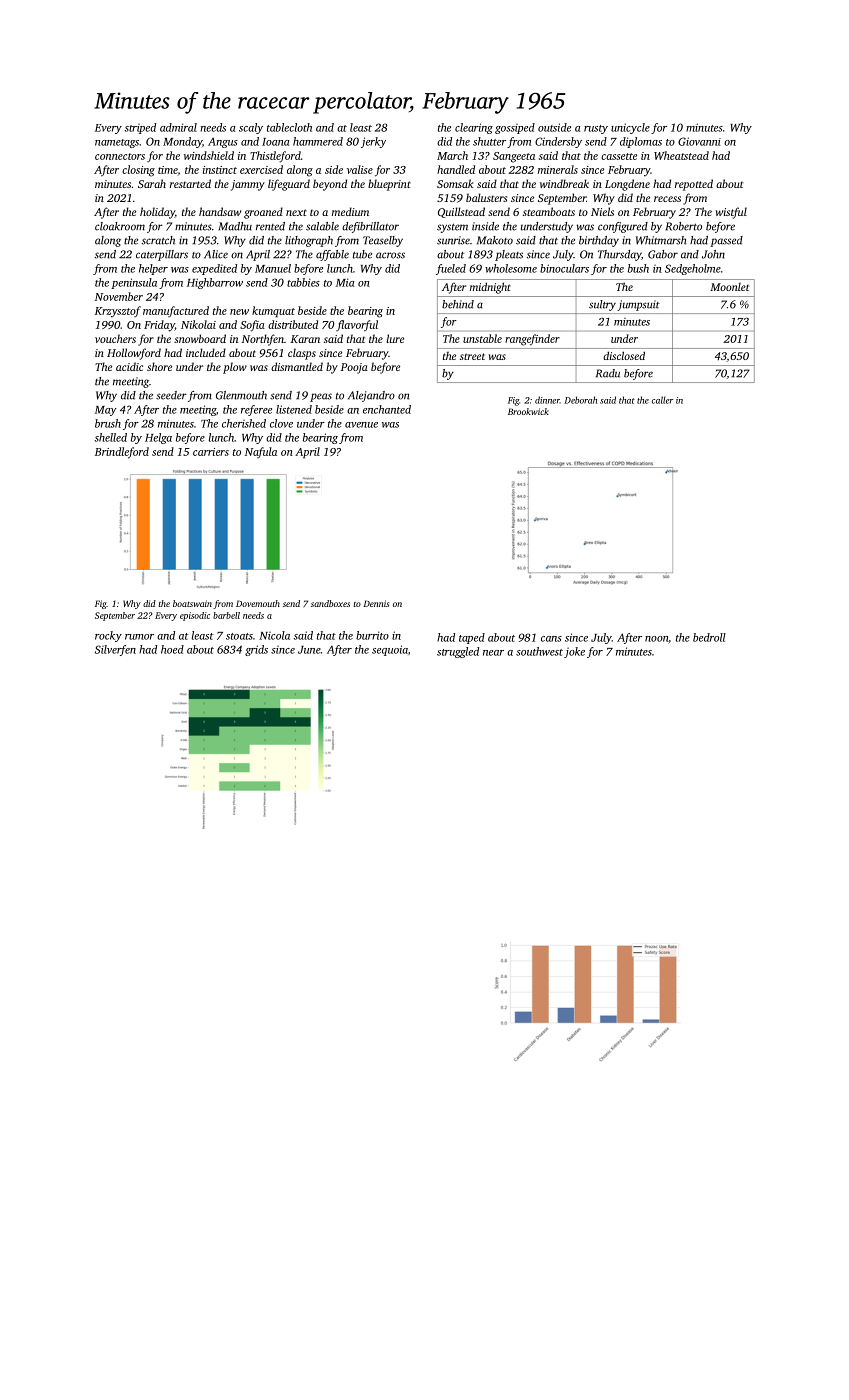 Image resolution: width=849 pixels, height=1400 pixels. I want to click on shelled, so click(111, 437).
